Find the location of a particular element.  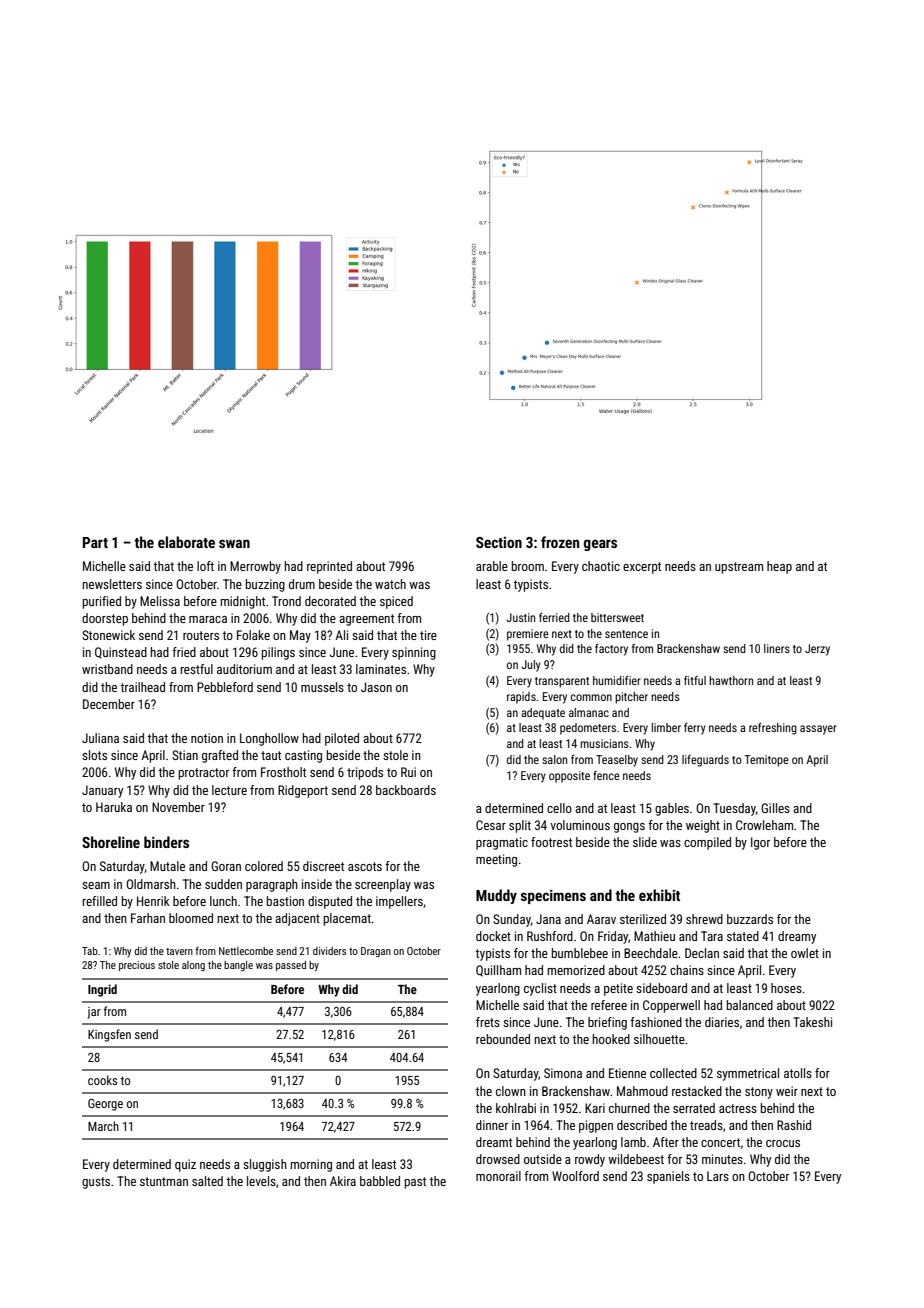

upstream is located at coordinates (739, 568).
